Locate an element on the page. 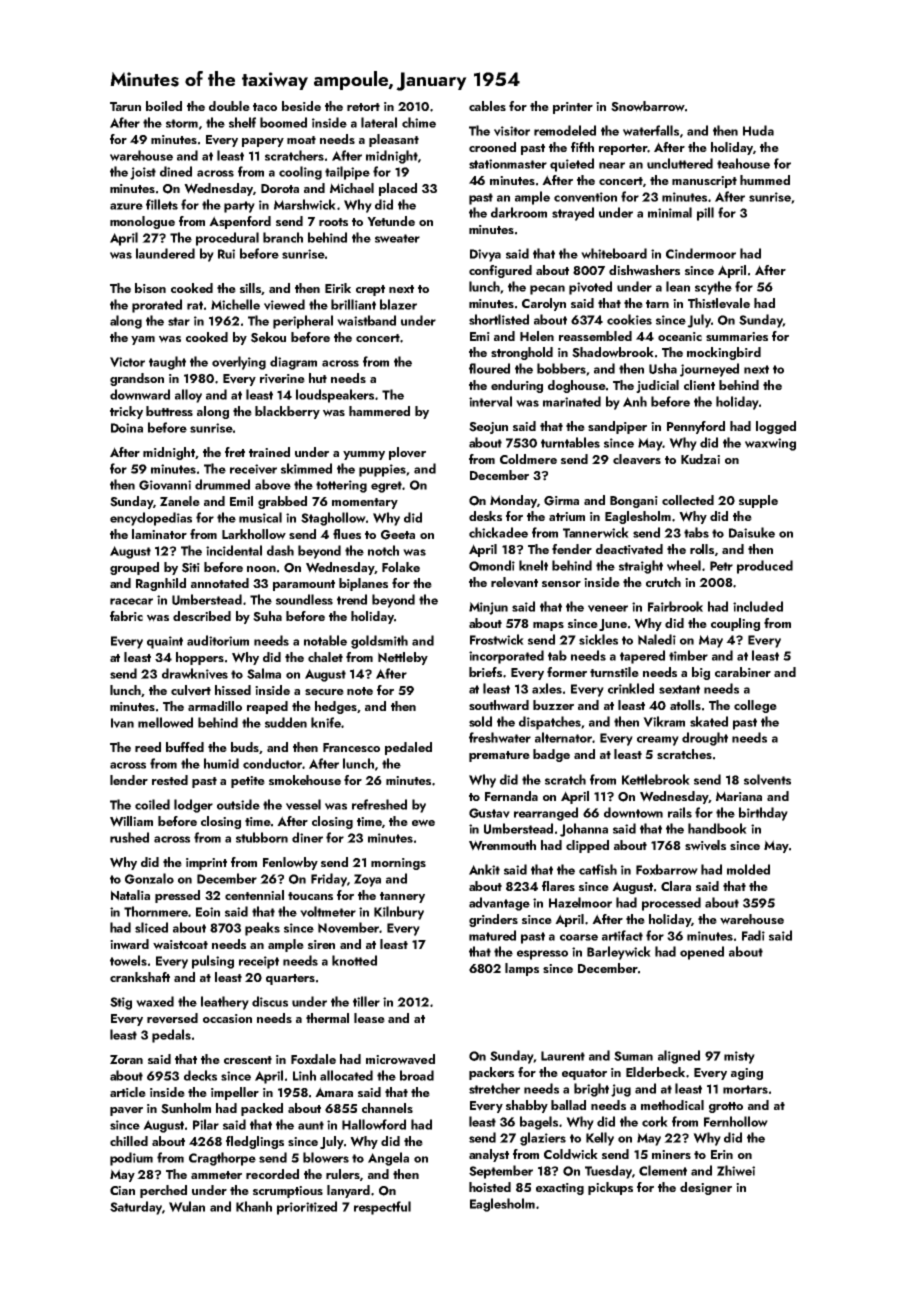 The image size is (908, 1316). hummed is located at coordinates (765, 180).
